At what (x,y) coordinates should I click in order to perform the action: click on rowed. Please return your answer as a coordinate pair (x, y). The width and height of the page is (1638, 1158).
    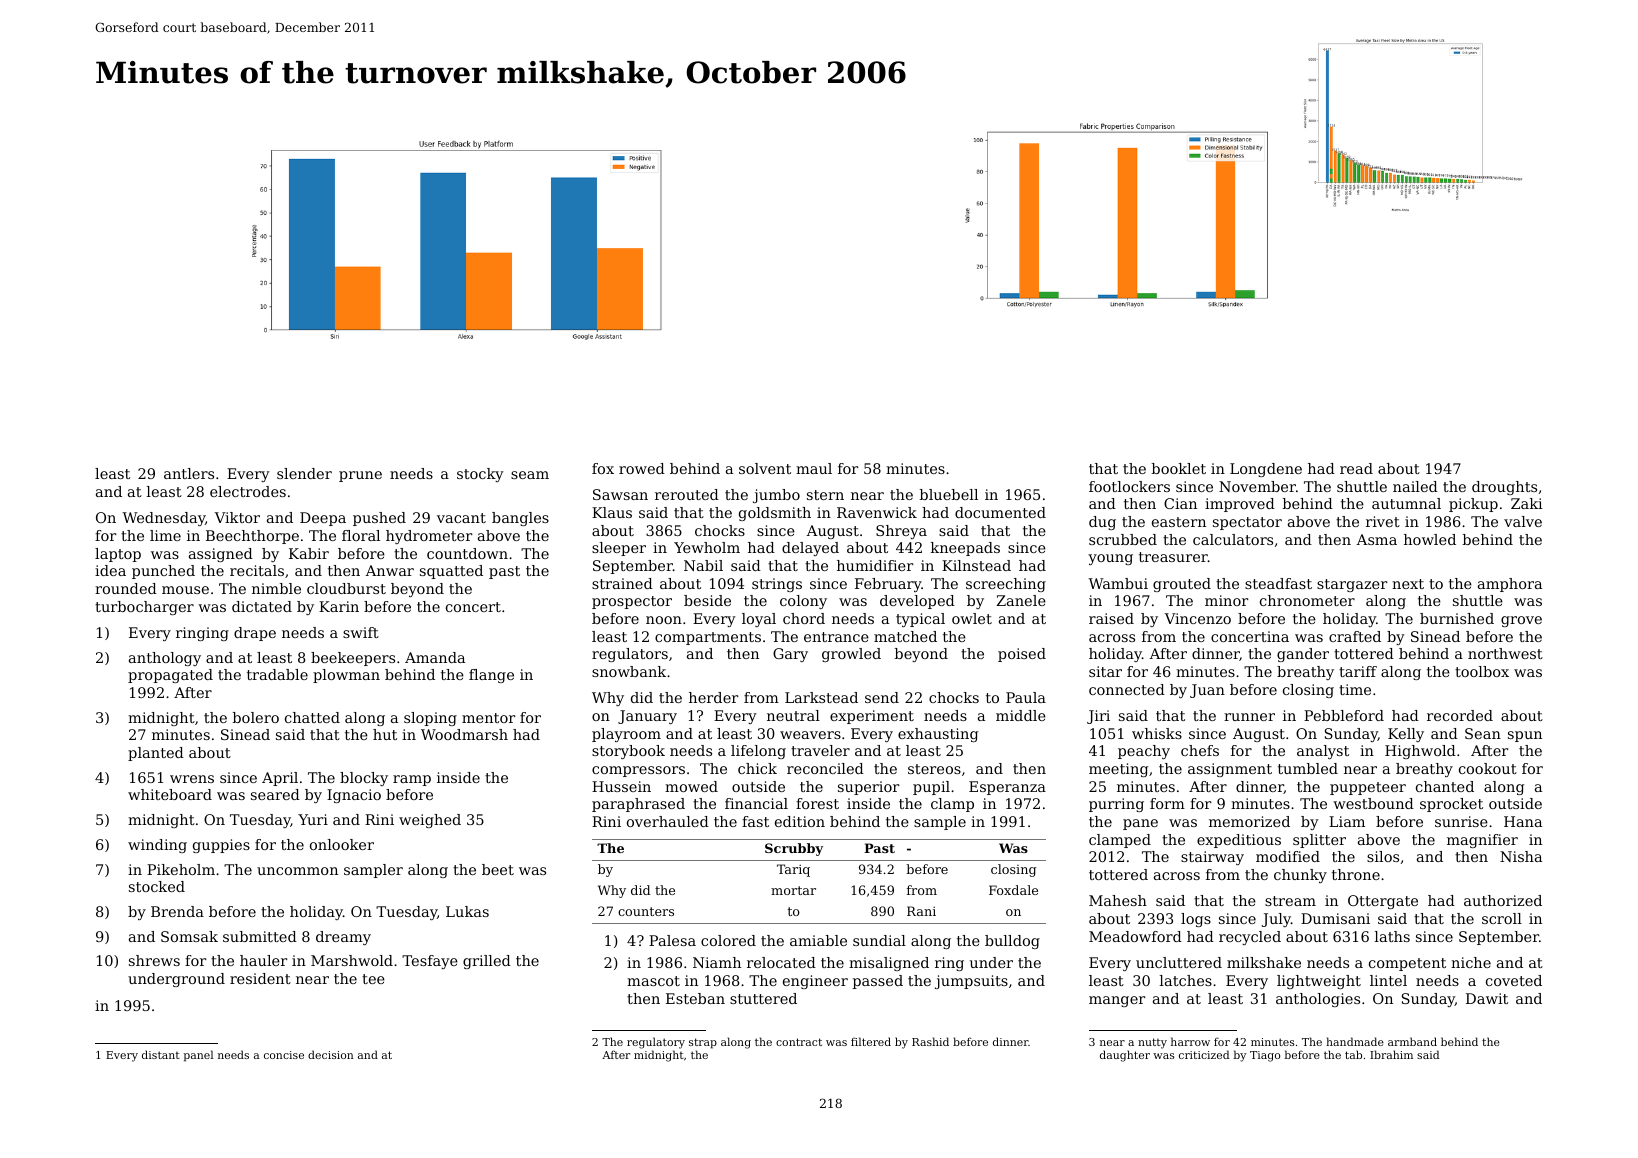
    Looking at the image, I should click on (642, 468).
